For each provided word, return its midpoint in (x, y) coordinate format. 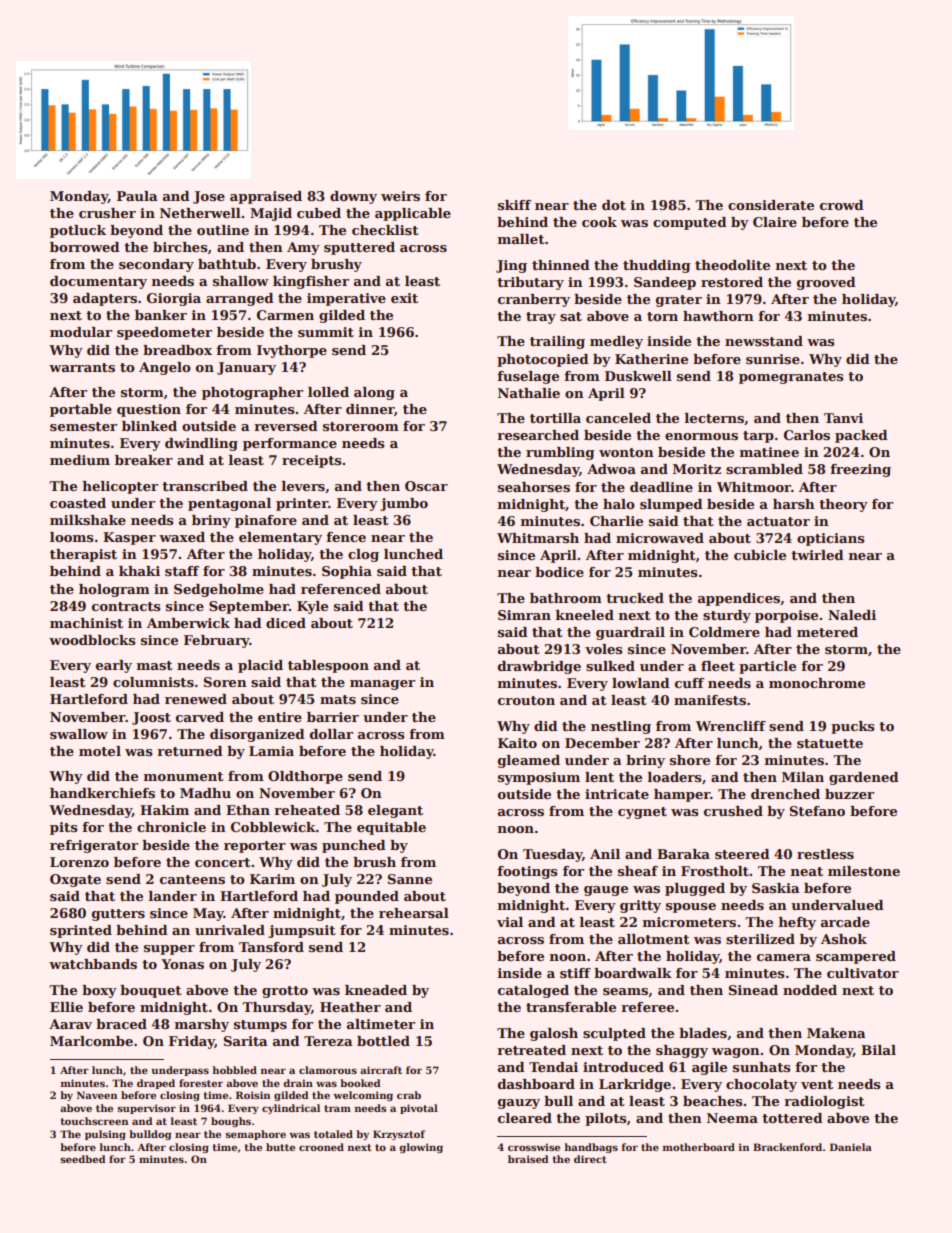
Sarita (246, 1041)
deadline (661, 487)
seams (625, 991)
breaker (144, 460)
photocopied (543, 360)
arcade (845, 922)
